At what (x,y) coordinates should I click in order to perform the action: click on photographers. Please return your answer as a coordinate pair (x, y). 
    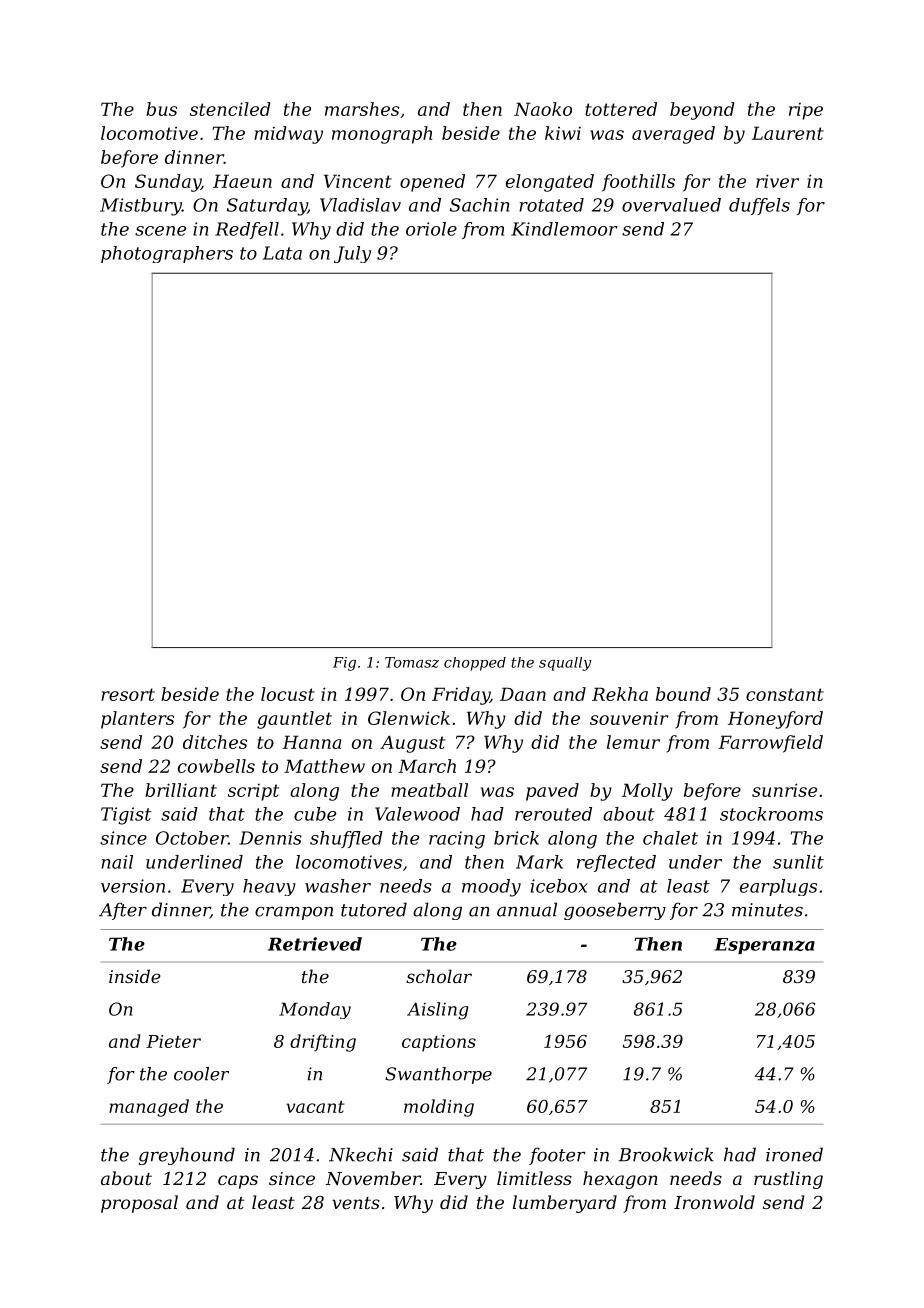
    Looking at the image, I should click on (167, 254).
